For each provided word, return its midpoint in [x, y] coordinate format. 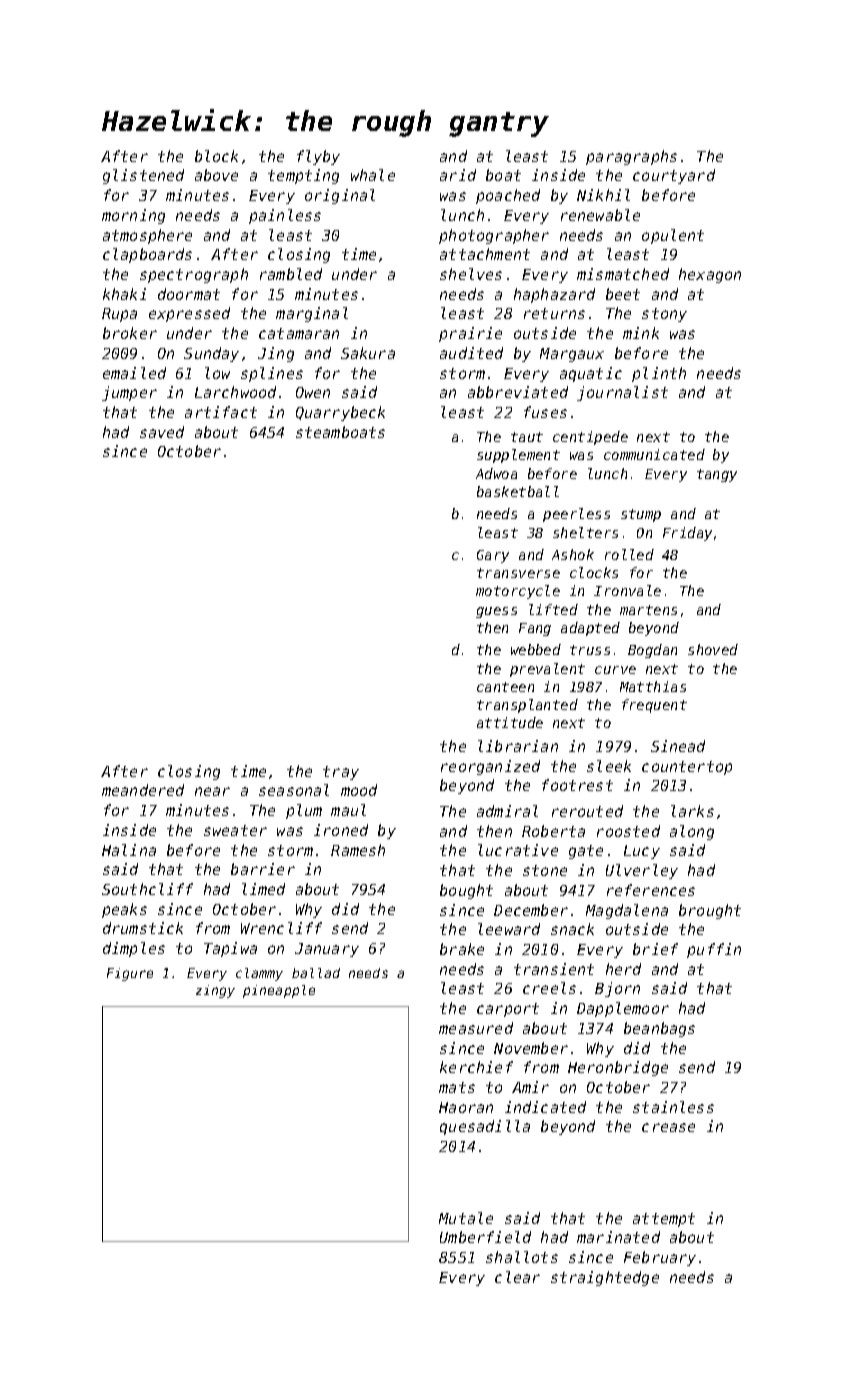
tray [341, 773]
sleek [609, 766]
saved [162, 432]
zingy [215, 991]
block [216, 156]
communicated [654, 454]
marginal [312, 314]
